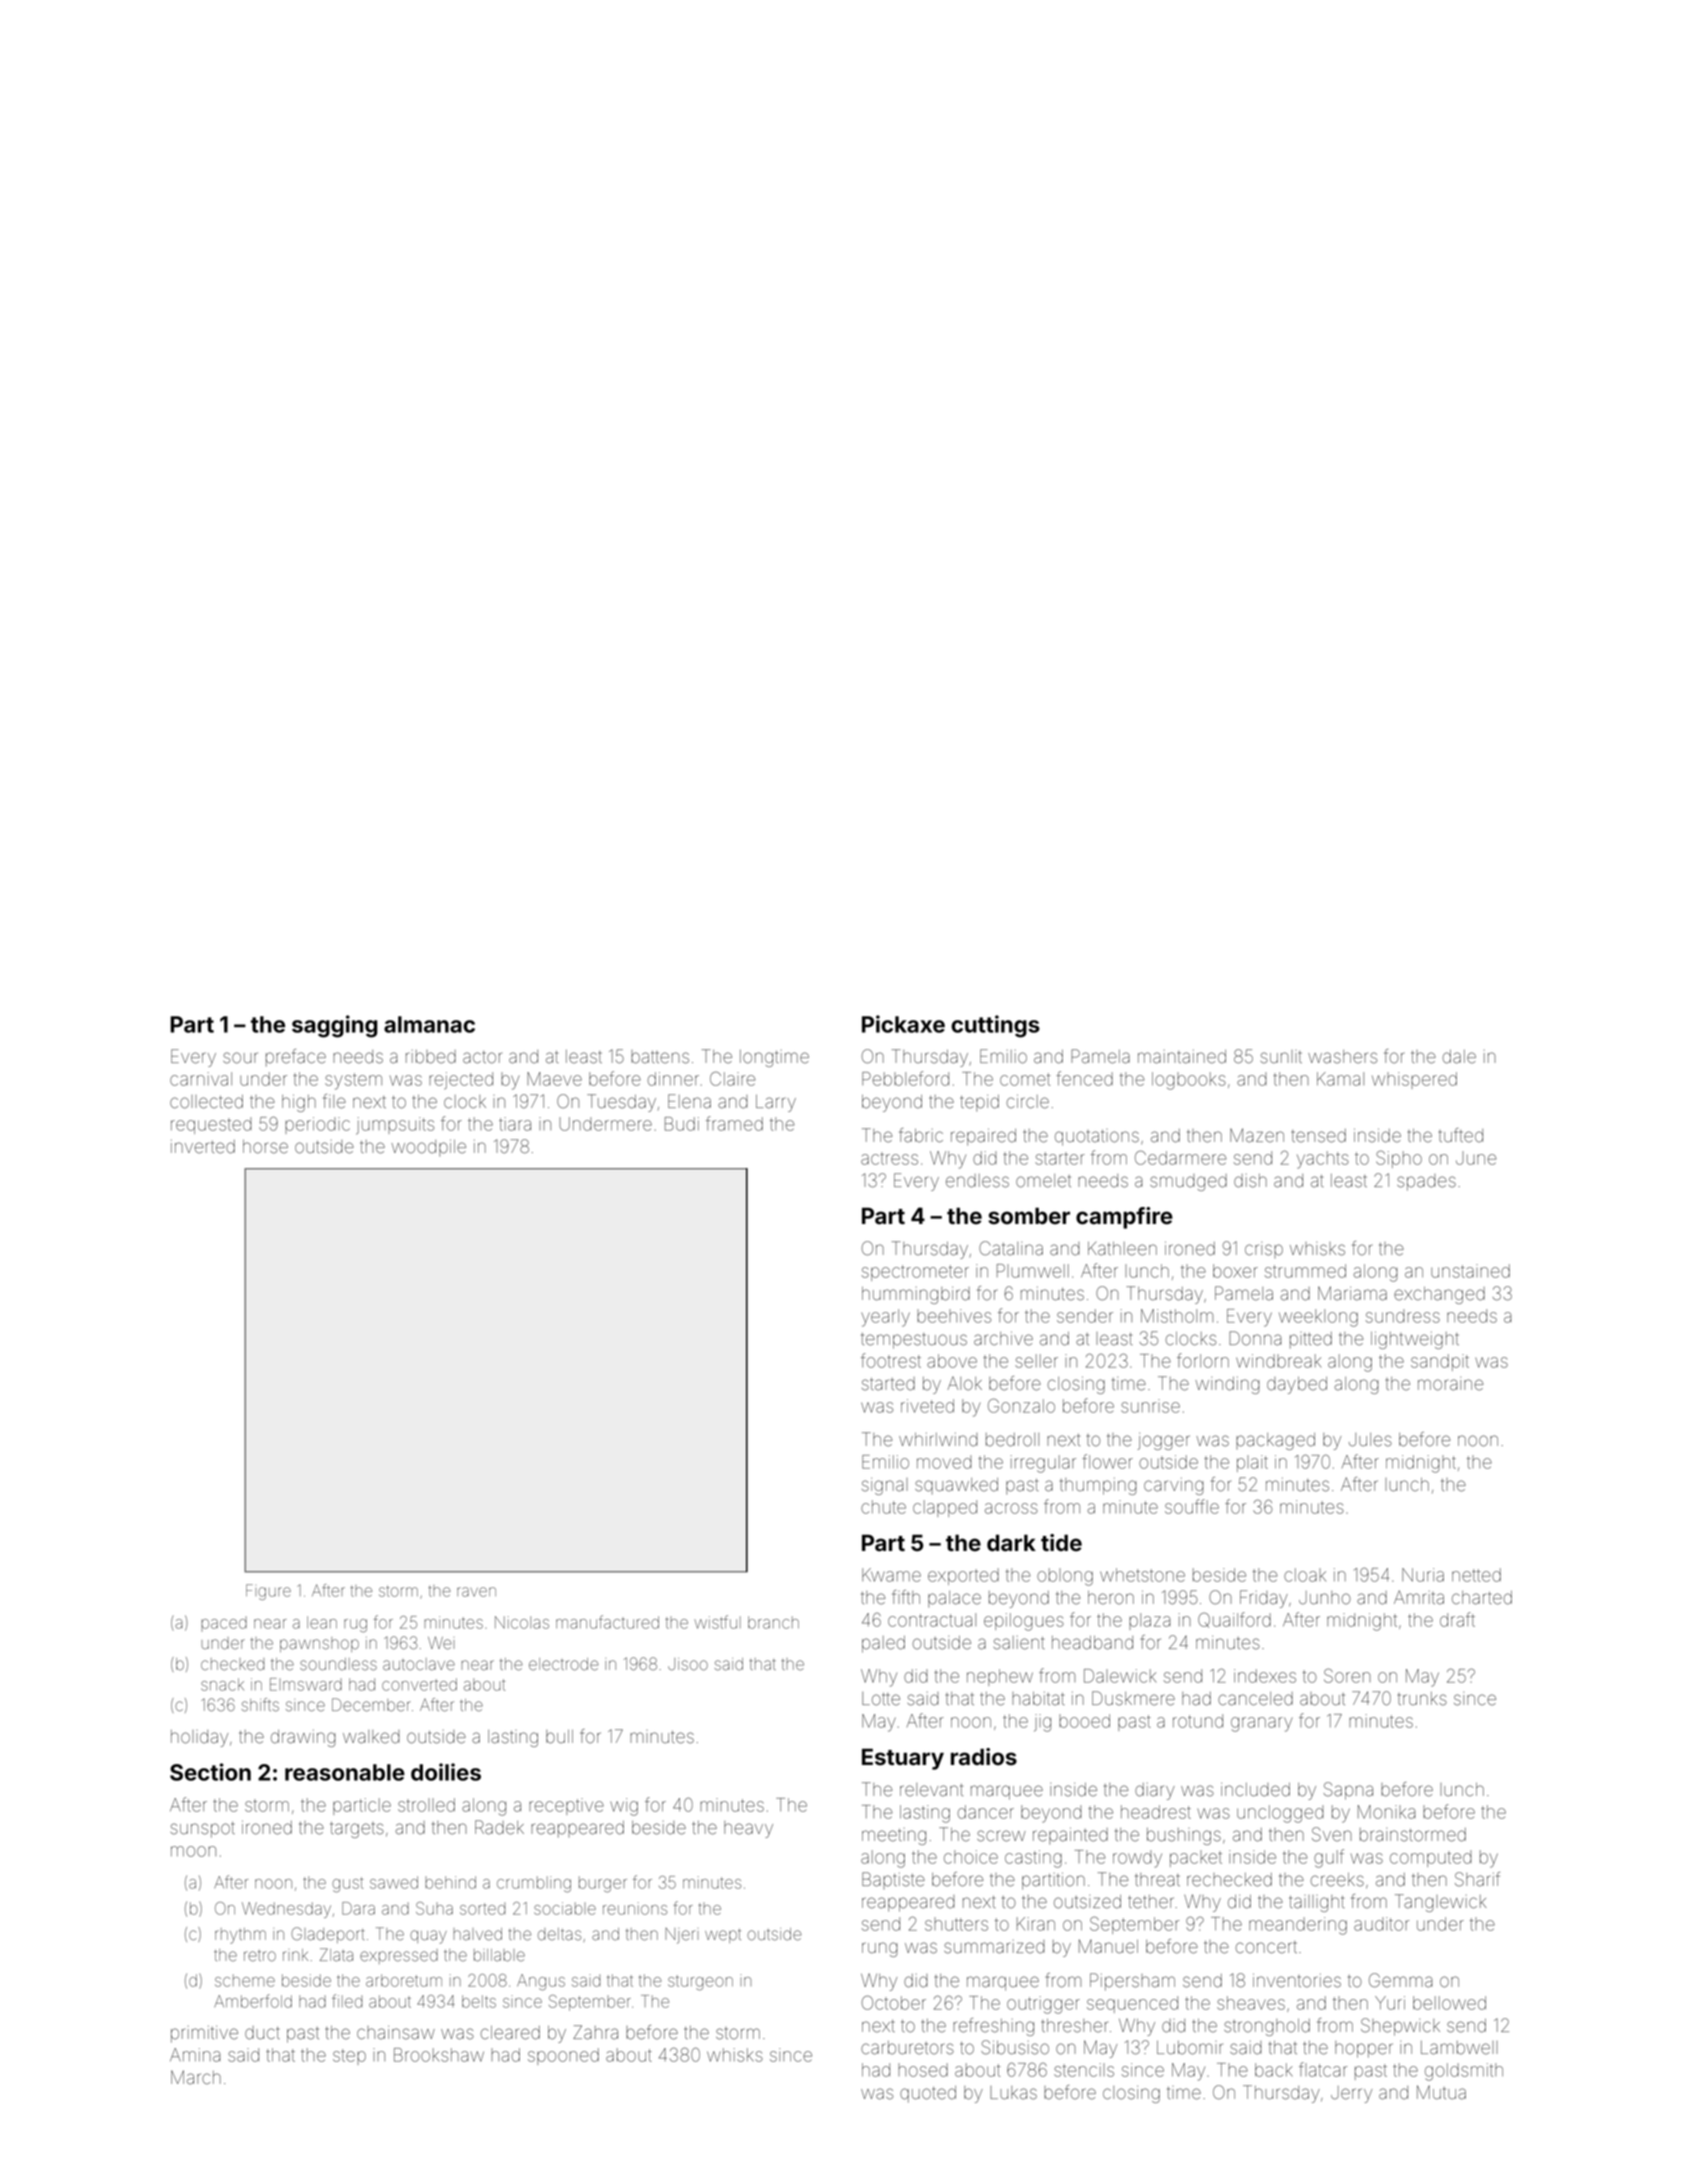 Image resolution: width=1683 pixels, height=2178 pixels. I want to click on horse, so click(265, 1147).
